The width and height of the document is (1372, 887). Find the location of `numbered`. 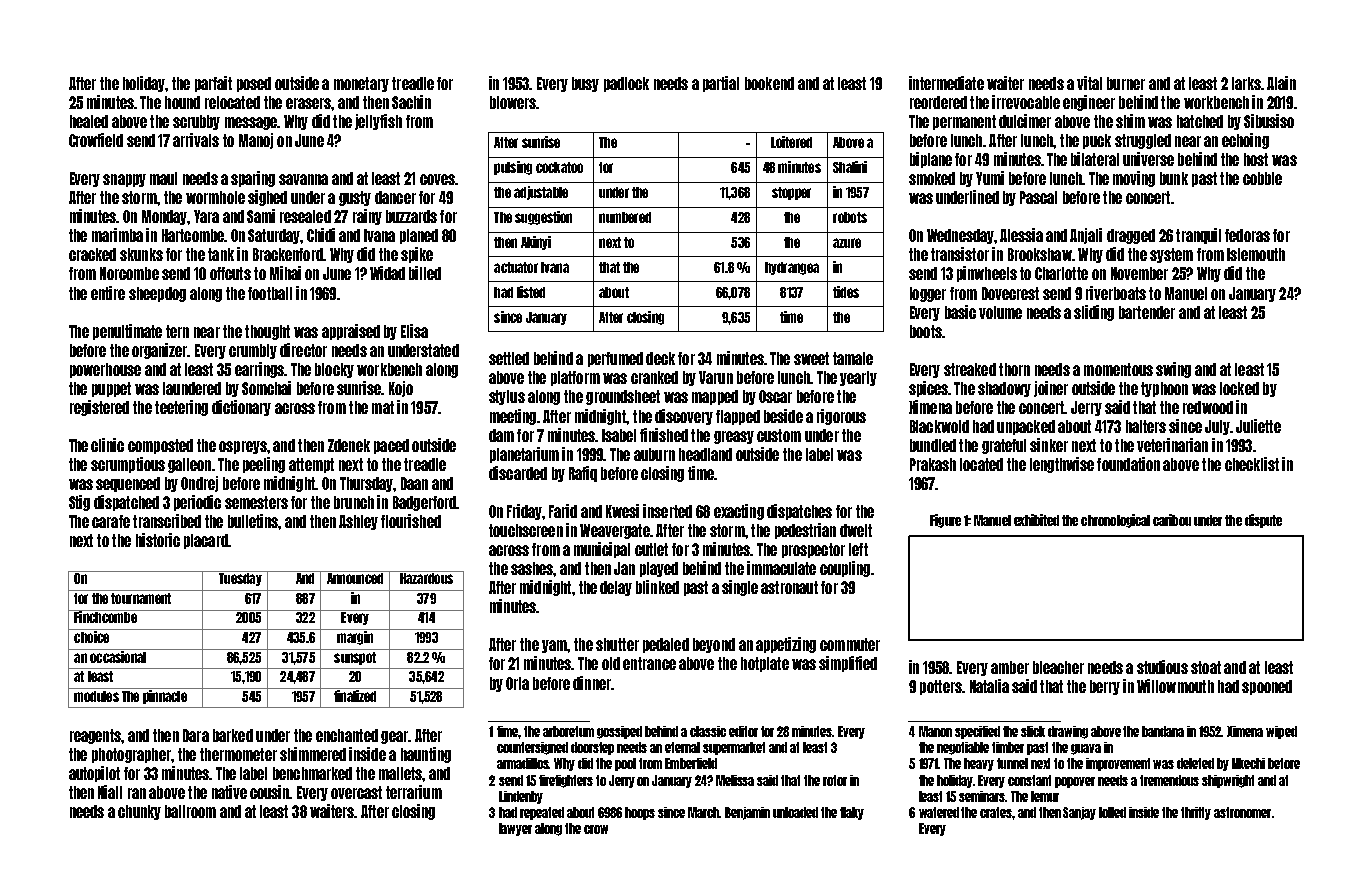

numbered is located at coordinates (625, 217).
